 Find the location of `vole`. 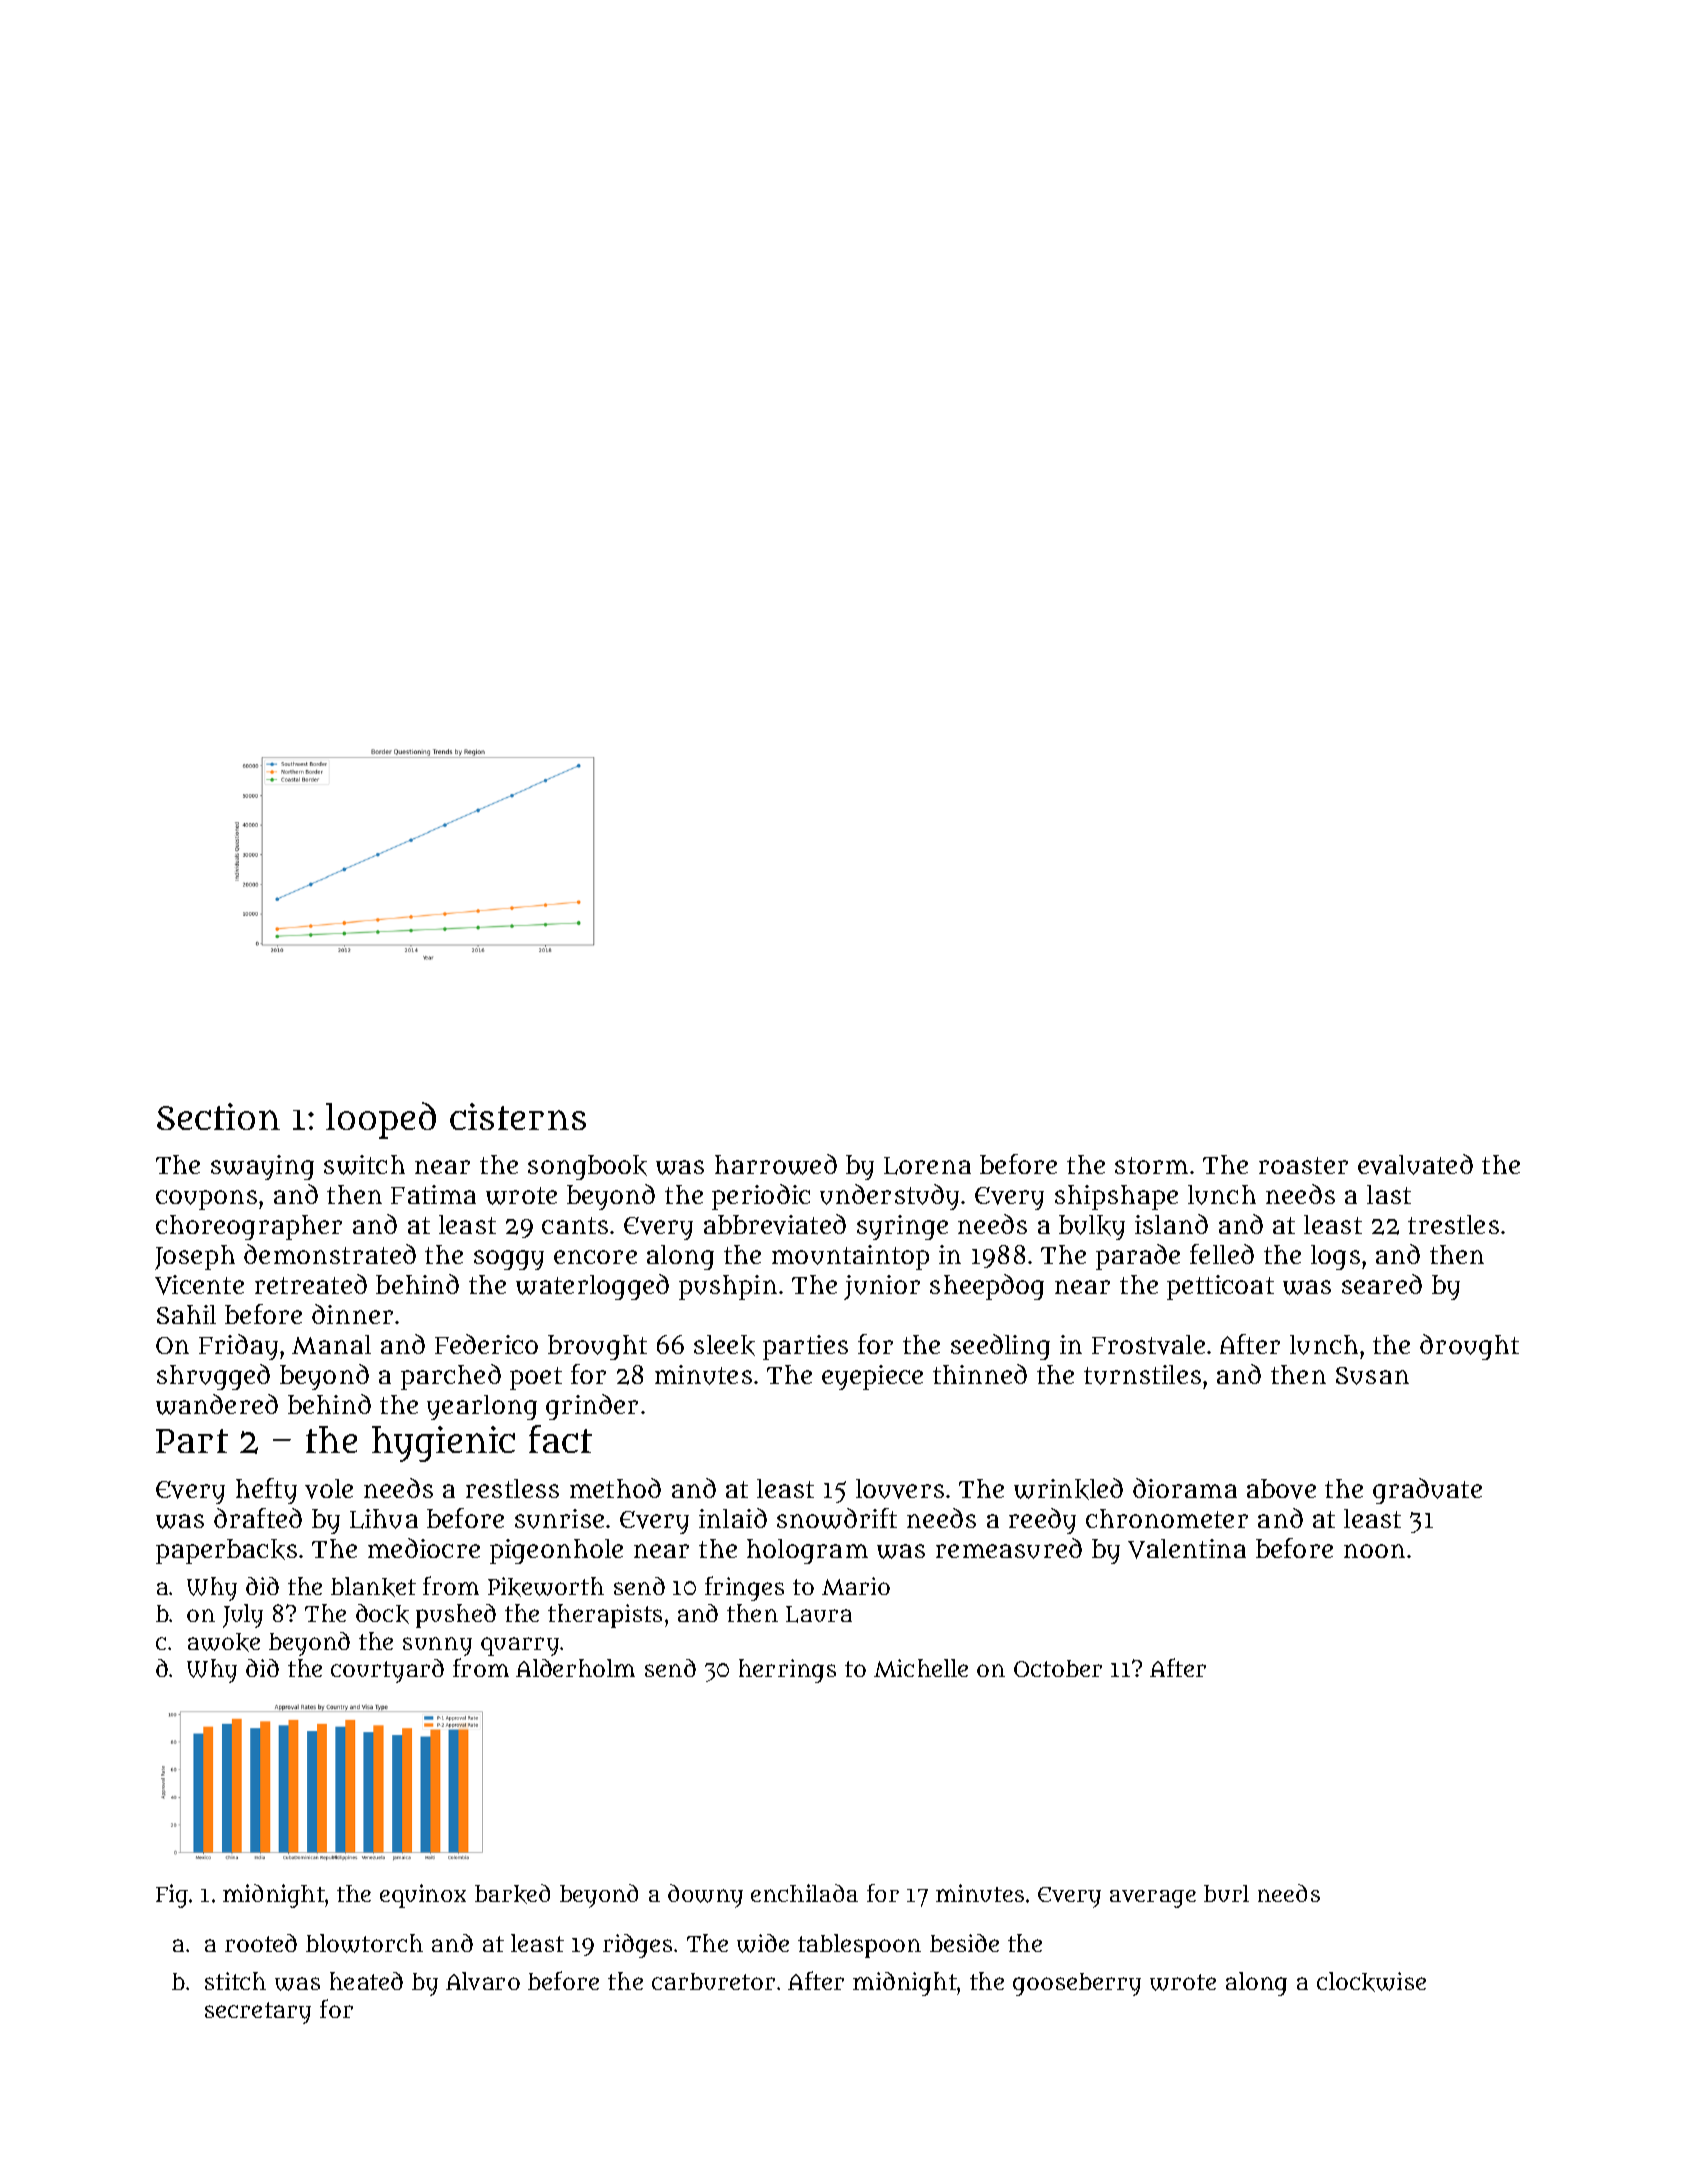

vole is located at coordinates (329, 1489).
